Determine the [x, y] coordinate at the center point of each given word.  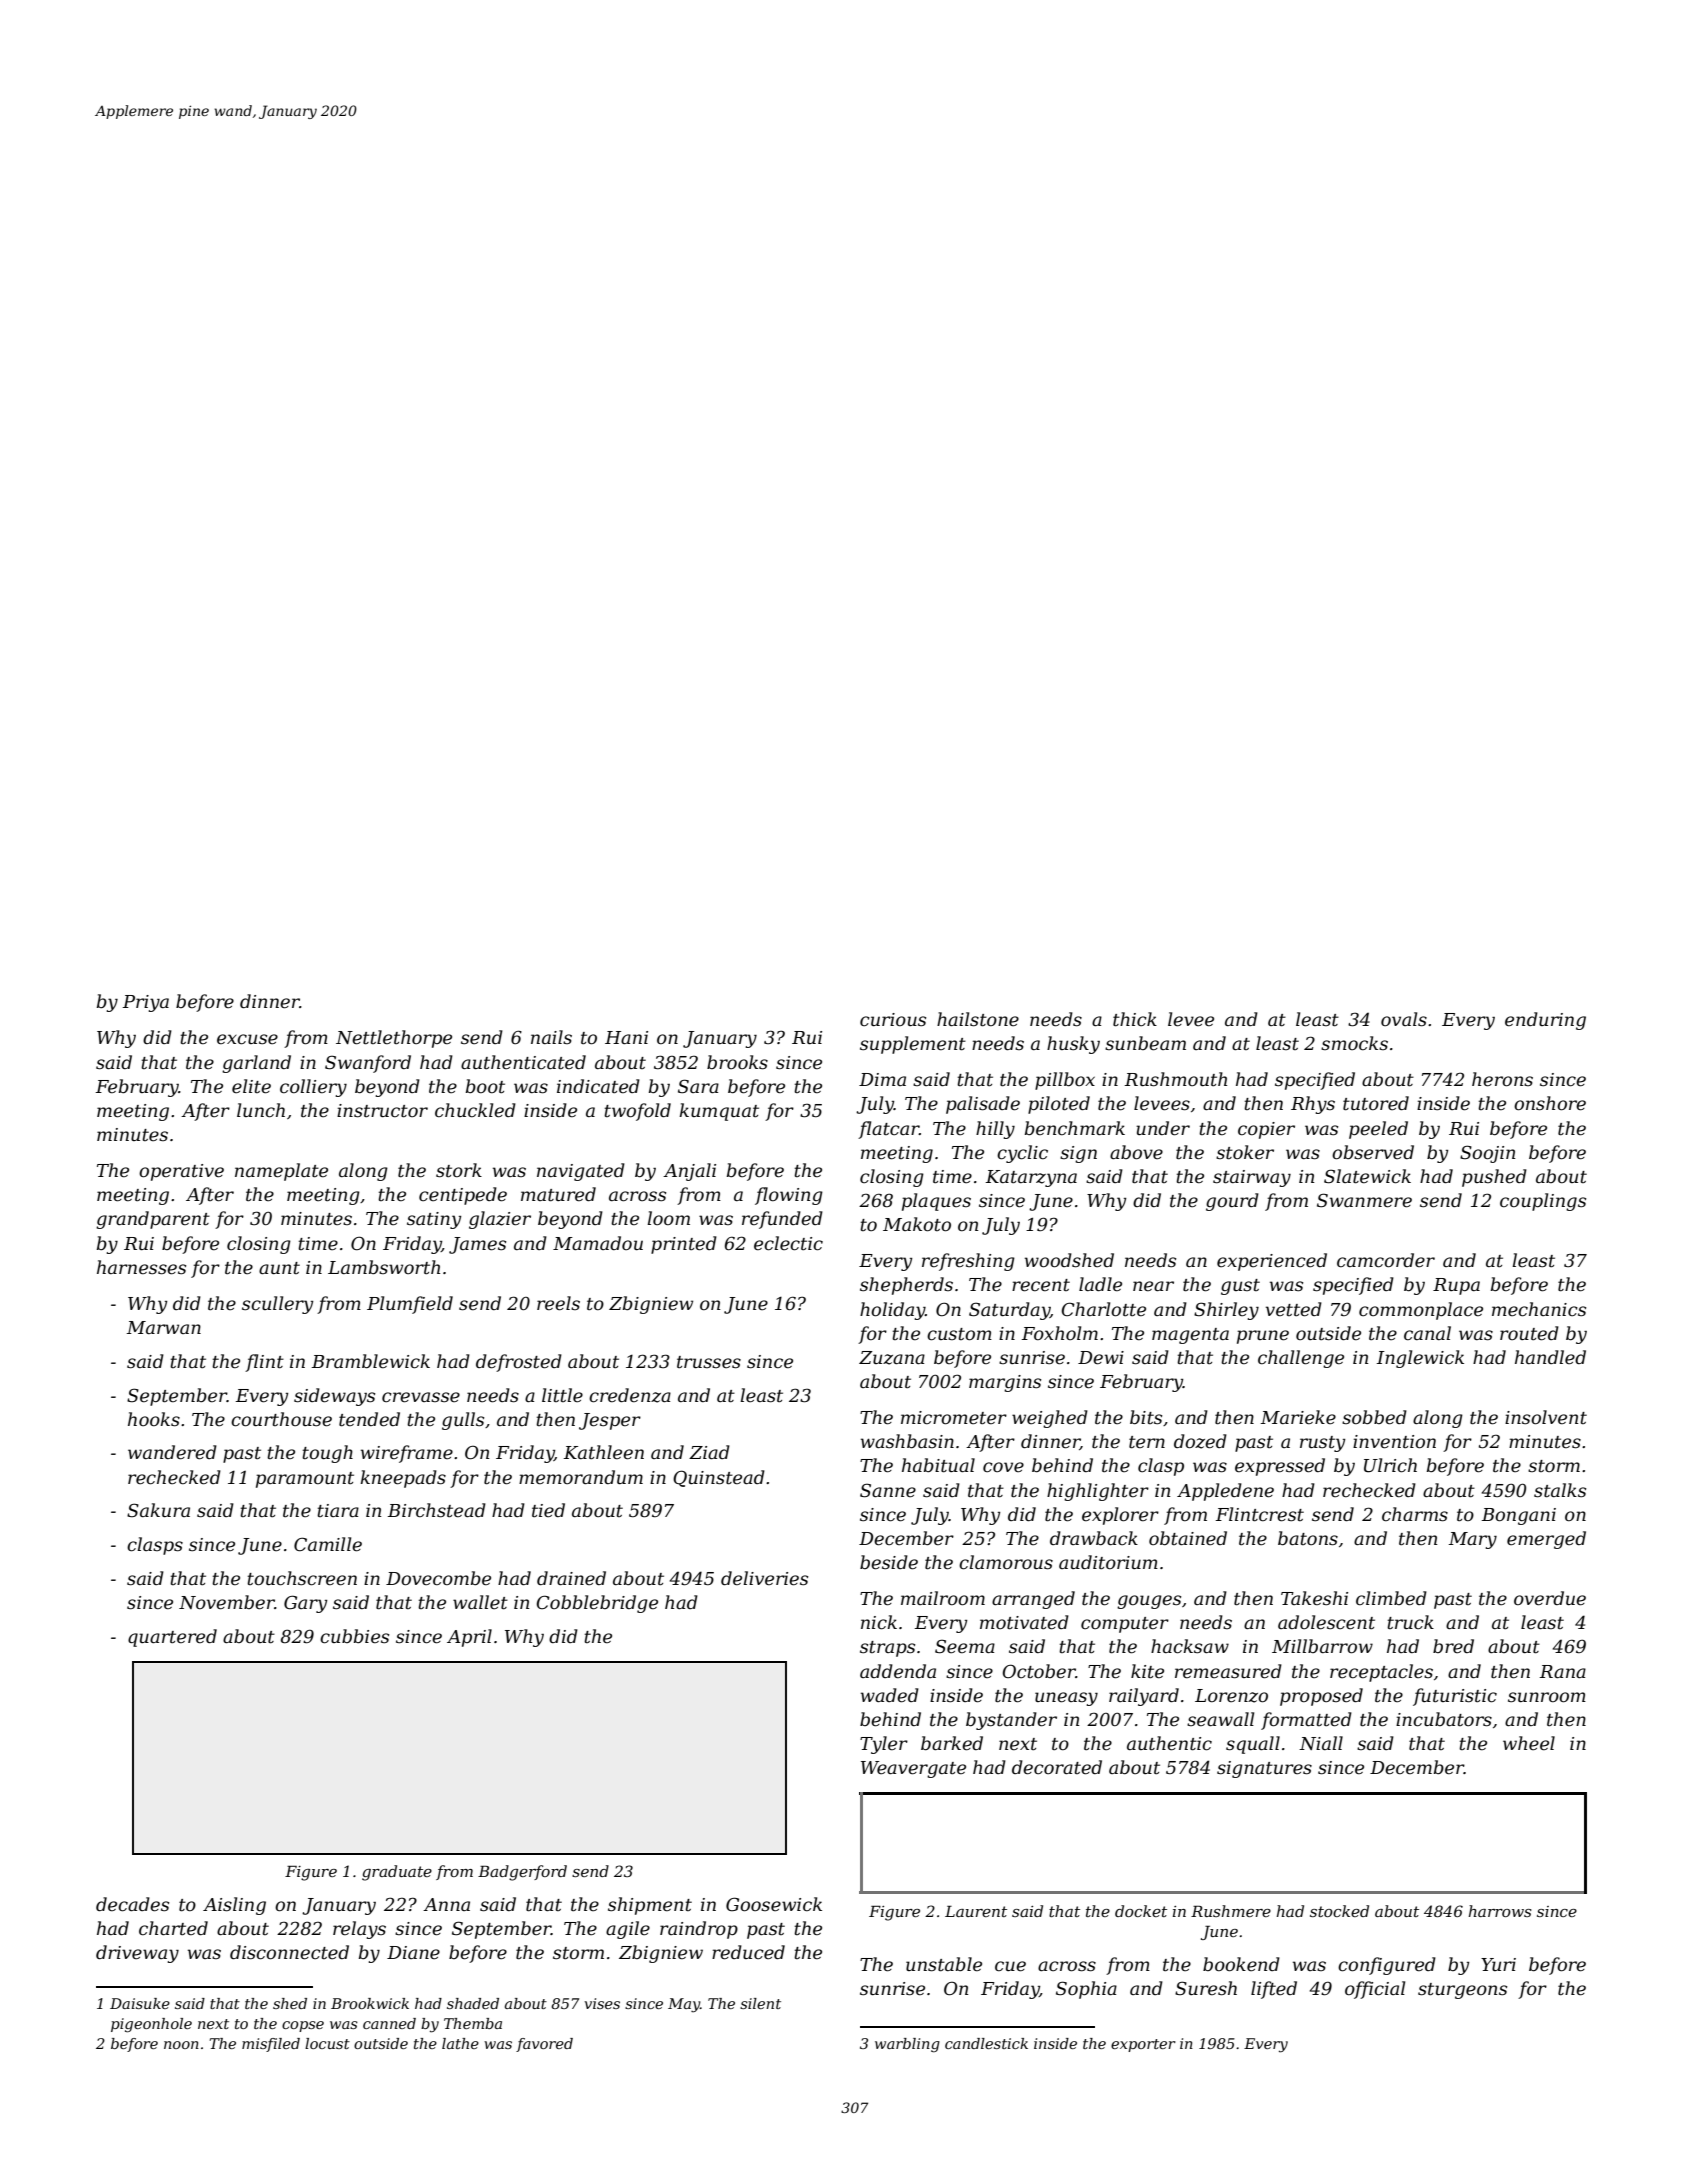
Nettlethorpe [394, 1039]
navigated [581, 1172]
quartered [172, 1638]
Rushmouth [1175, 1079]
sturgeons [1462, 1991]
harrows [1500, 1911]
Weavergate [913, 1769]
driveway [137, 1954]
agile [628, 1930]
